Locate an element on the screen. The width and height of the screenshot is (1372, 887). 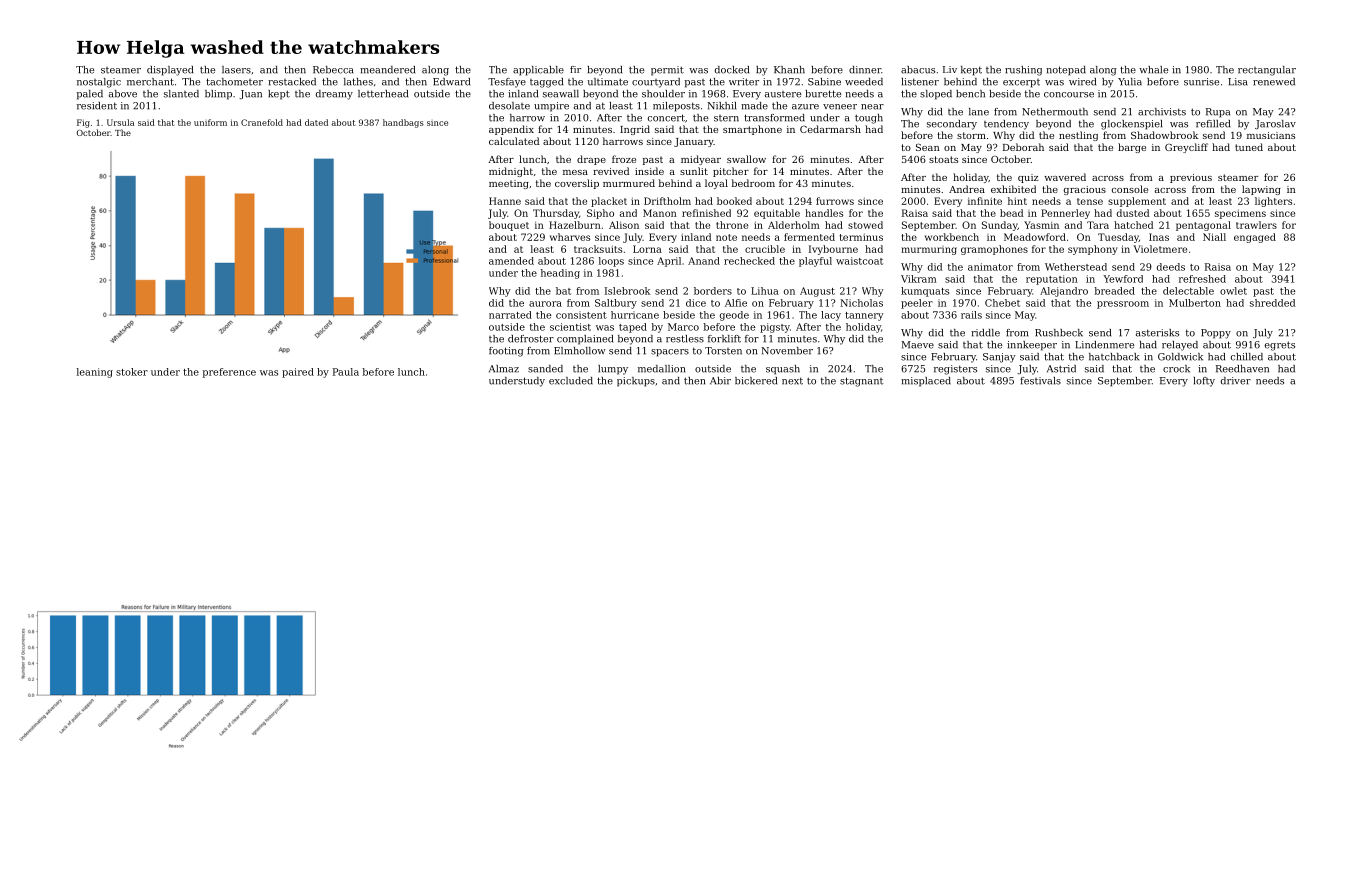
midnight is located at coordinates (511, 172).
